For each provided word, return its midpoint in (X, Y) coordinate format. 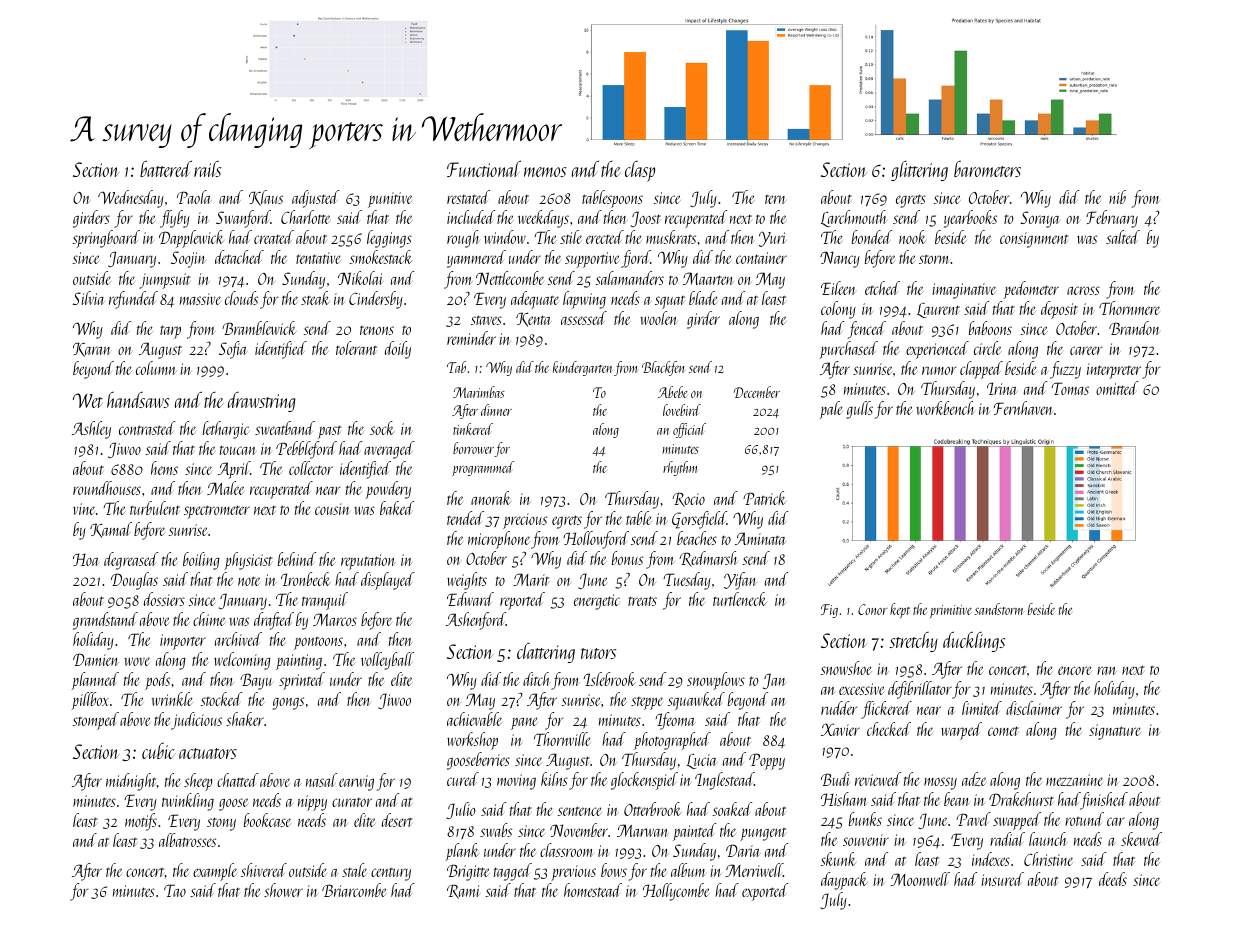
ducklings (974, 642)
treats (642, 601)
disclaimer (1034, 708)
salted (1123, 237)
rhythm (680, 468)
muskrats (671, 237)
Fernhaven (1023, 408)
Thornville (562, 739)
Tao (175, 890)
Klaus (266, 198)
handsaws (138, 400)
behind (297, 559)
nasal (321, 780)
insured (1002, 879)
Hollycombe (676, 892)
